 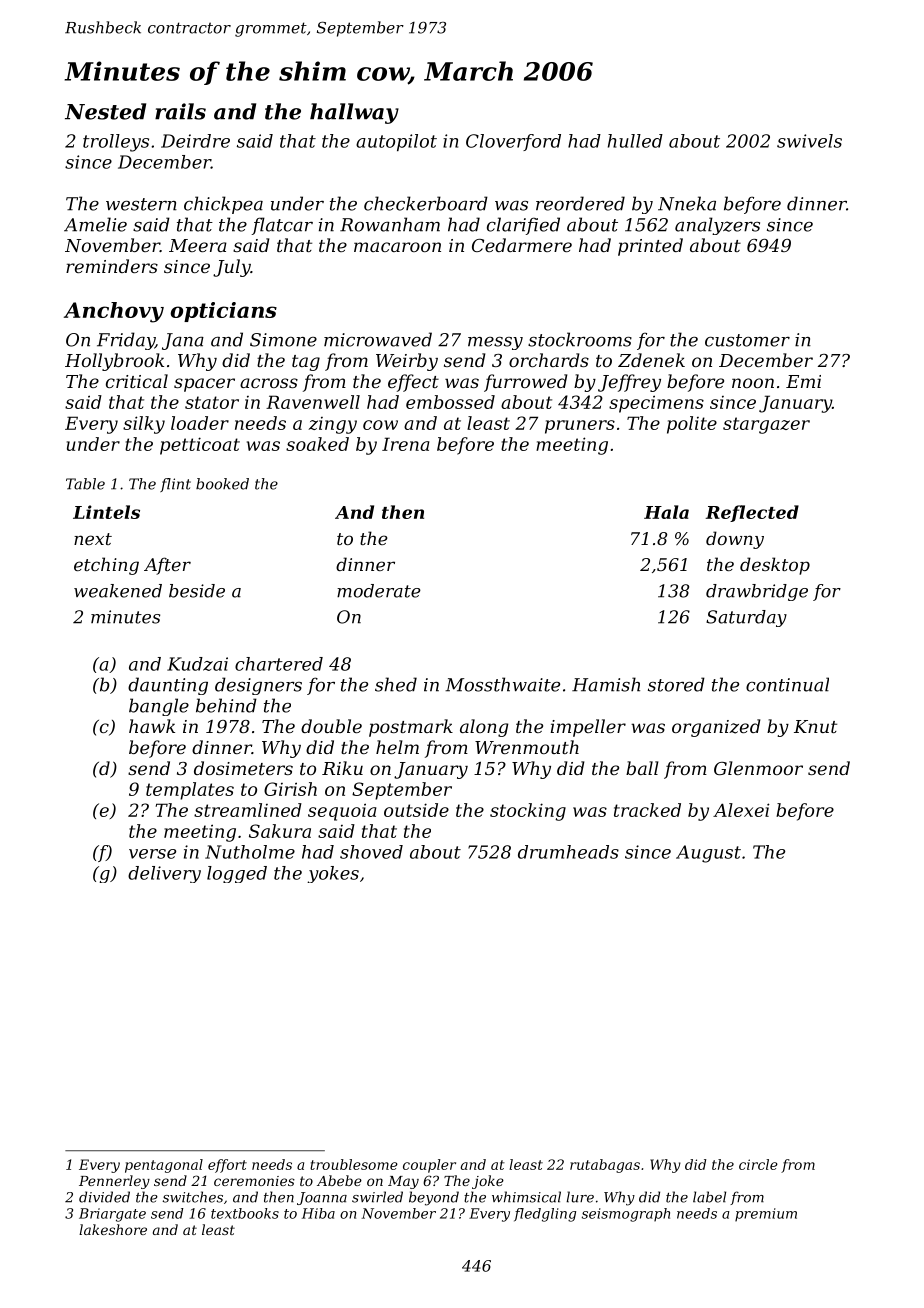 What do you see at coordinates (290, 789) in the page?
I see `Girish` at bounding box center [290, 789].
